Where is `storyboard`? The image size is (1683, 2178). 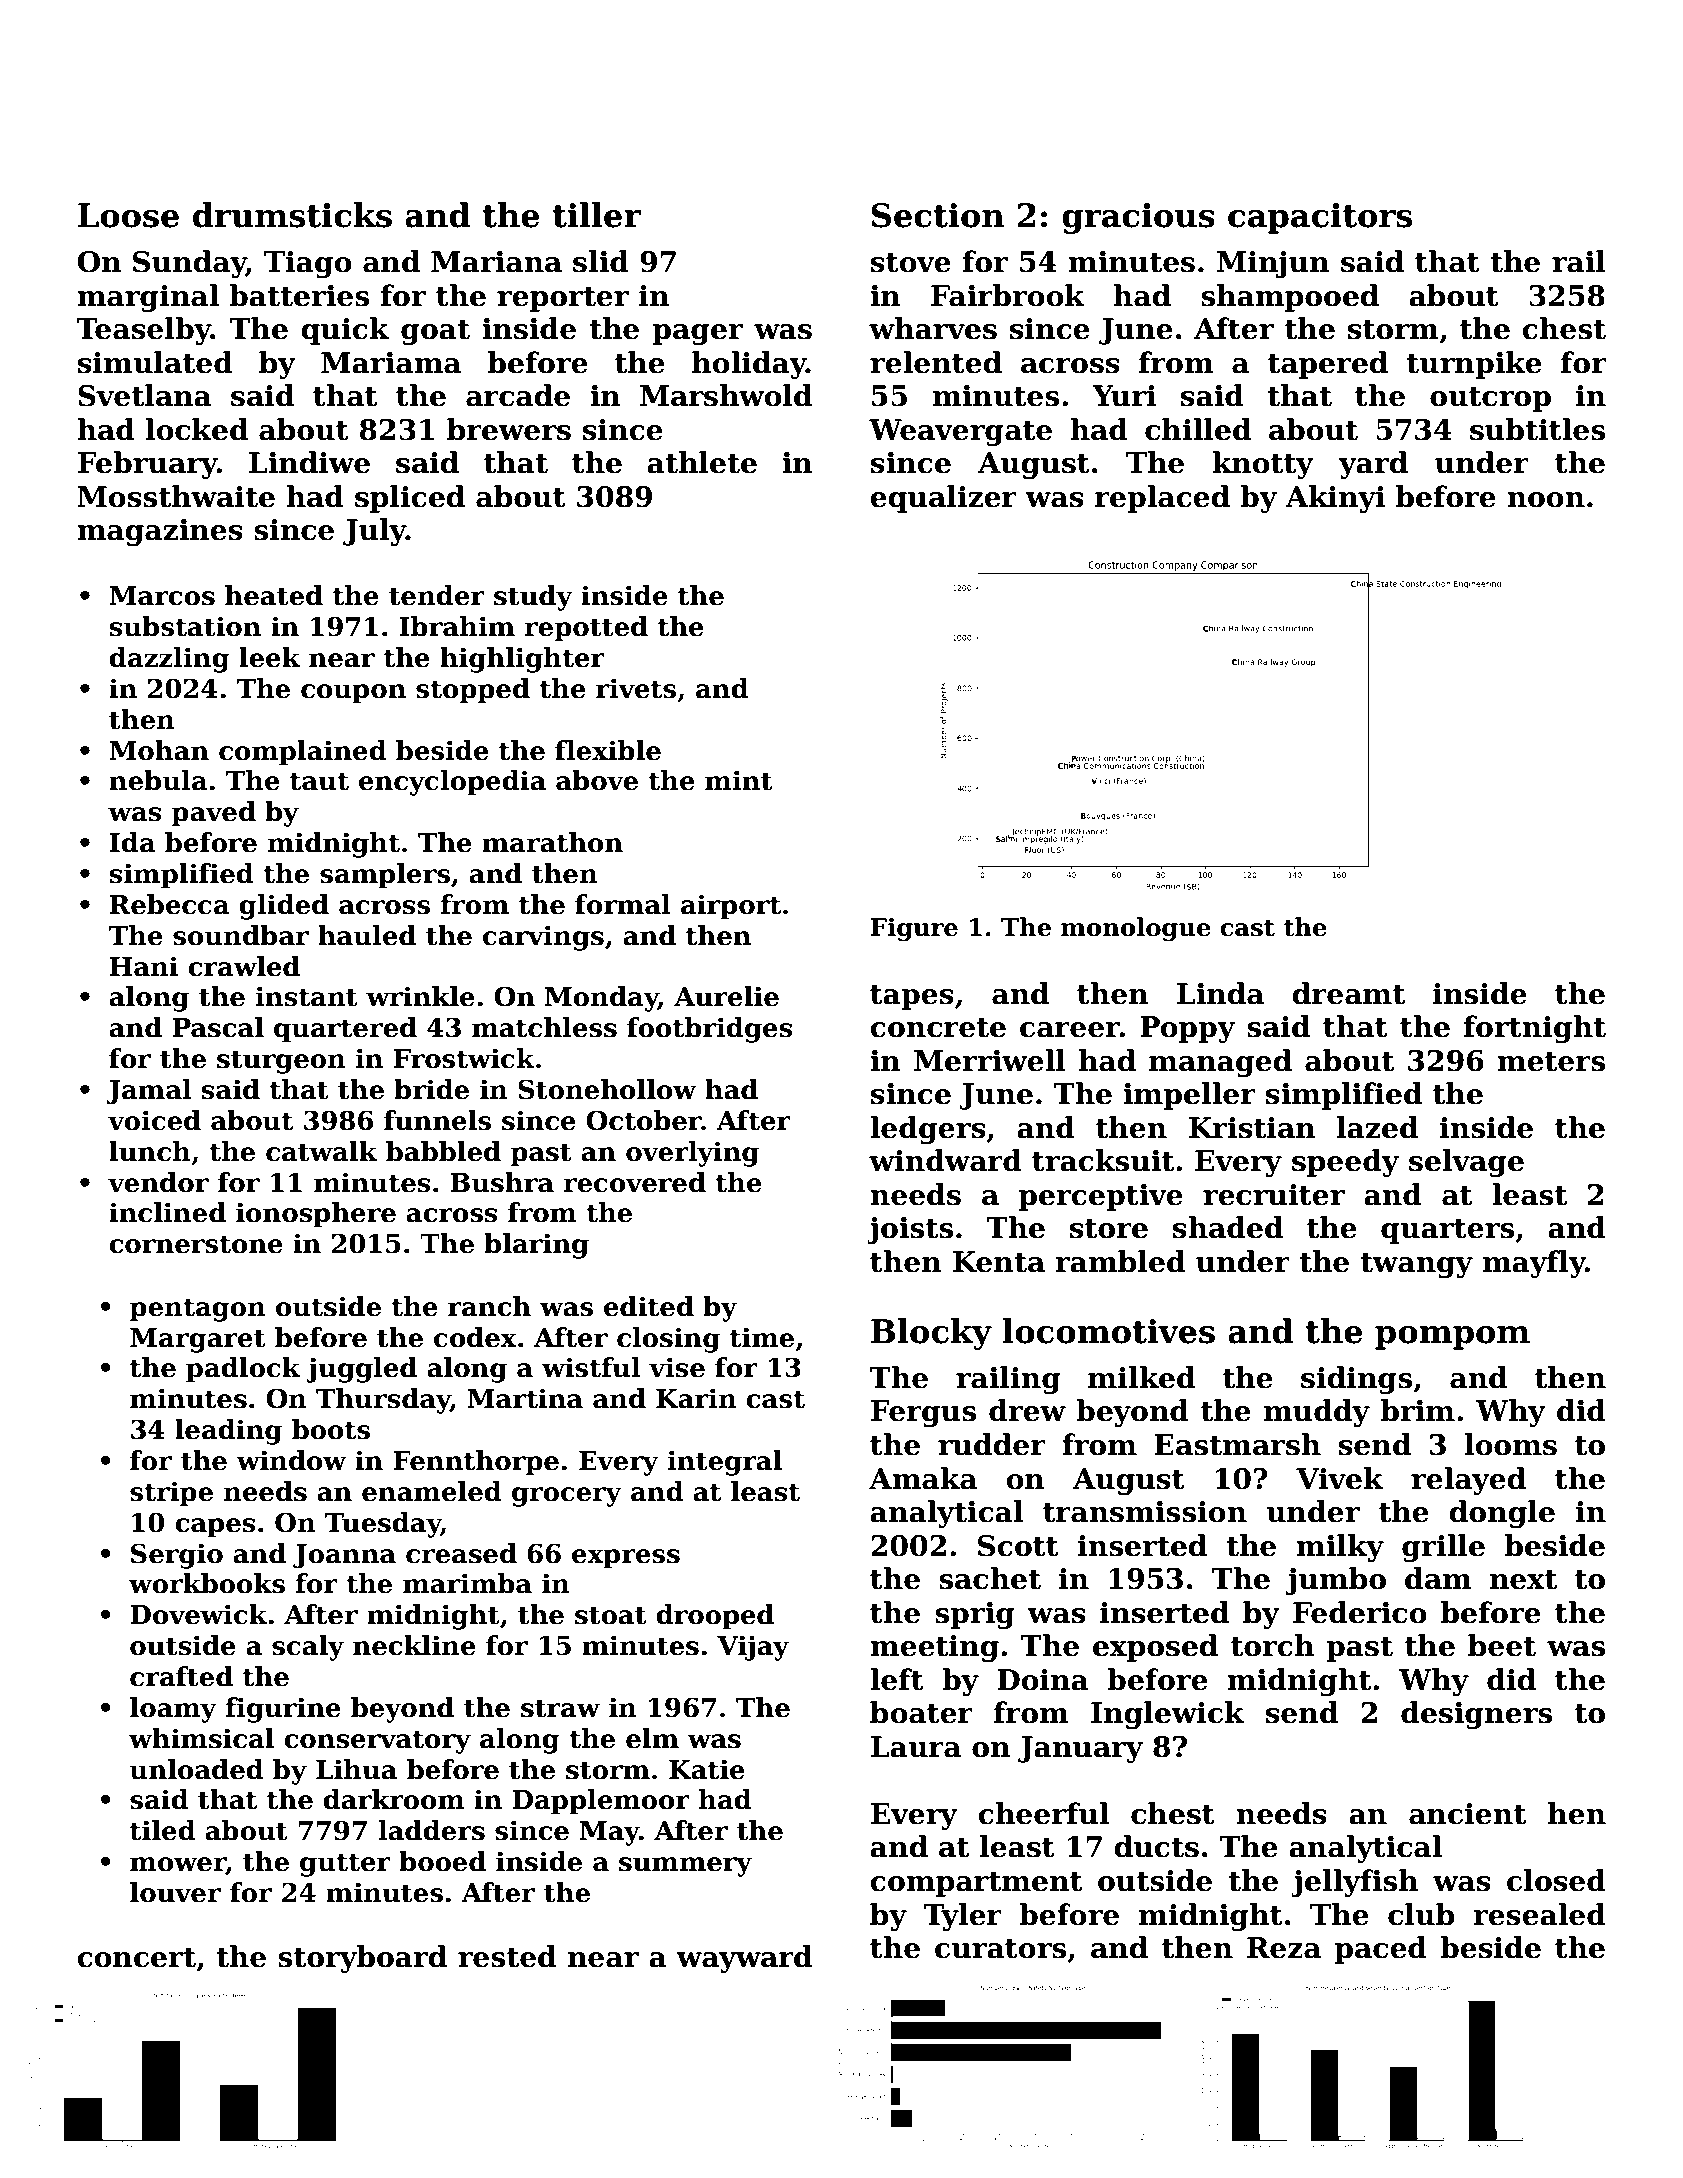 storyboard is located at coordinates (362, 1959).
